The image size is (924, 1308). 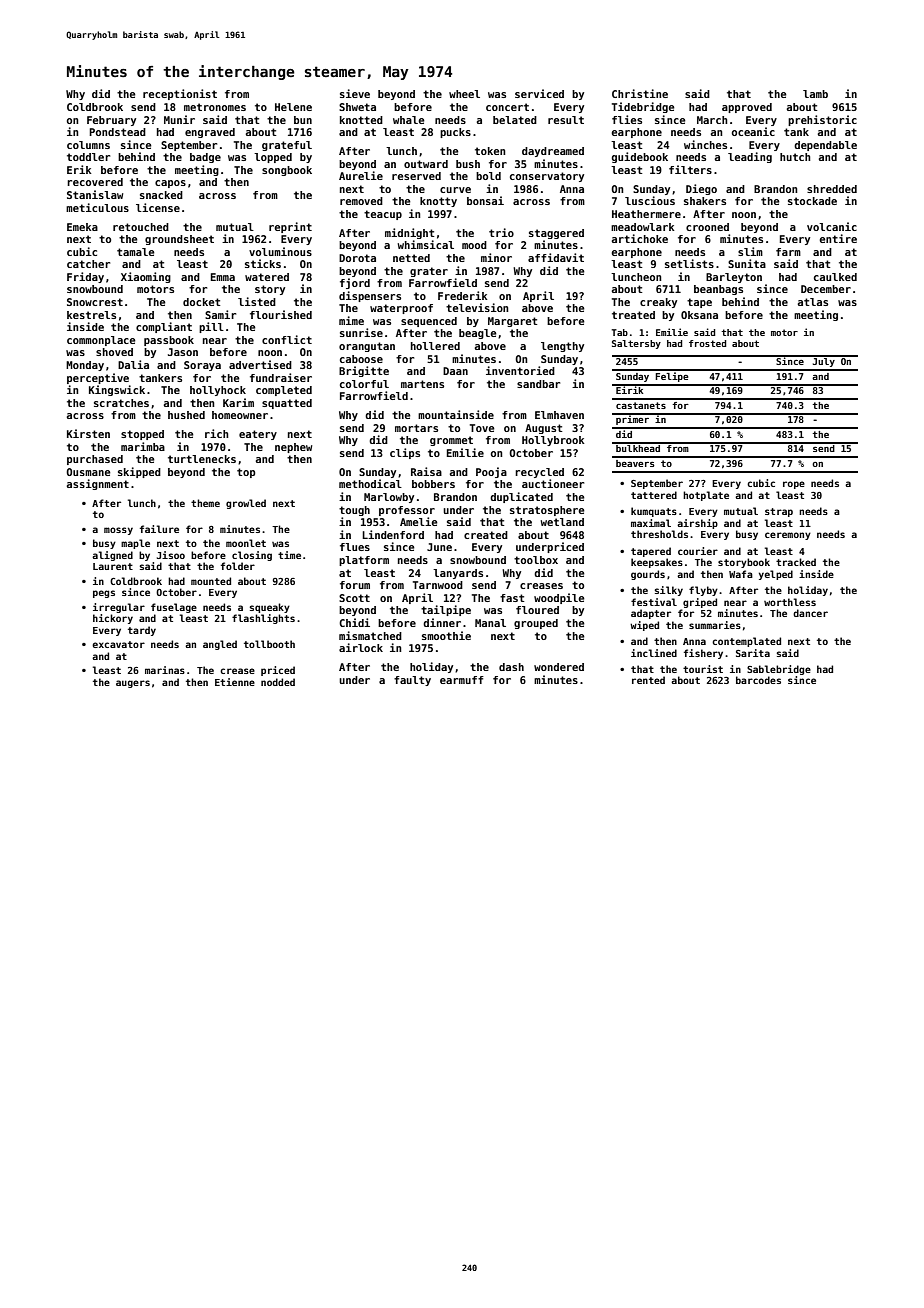 What do you see at coordinates (658, 303) in the page?
I see `creaky` at bounding box center [658, 303].
